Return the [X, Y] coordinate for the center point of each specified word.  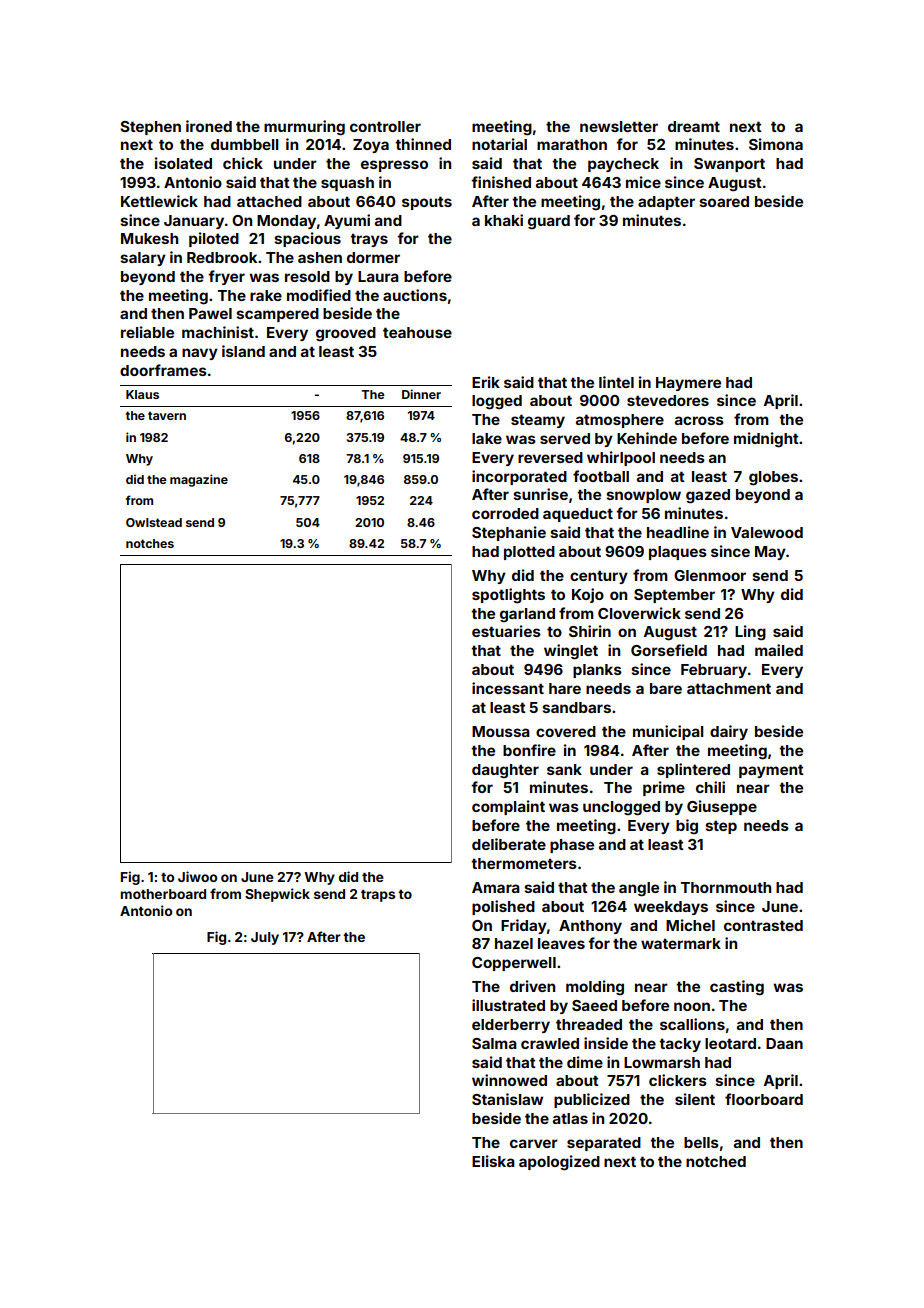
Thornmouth [726, 887]
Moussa [501, 731]
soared [724, 201]
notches [150, 543]
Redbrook [222, 257]
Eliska [493, 1161]
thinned [423, 144]
